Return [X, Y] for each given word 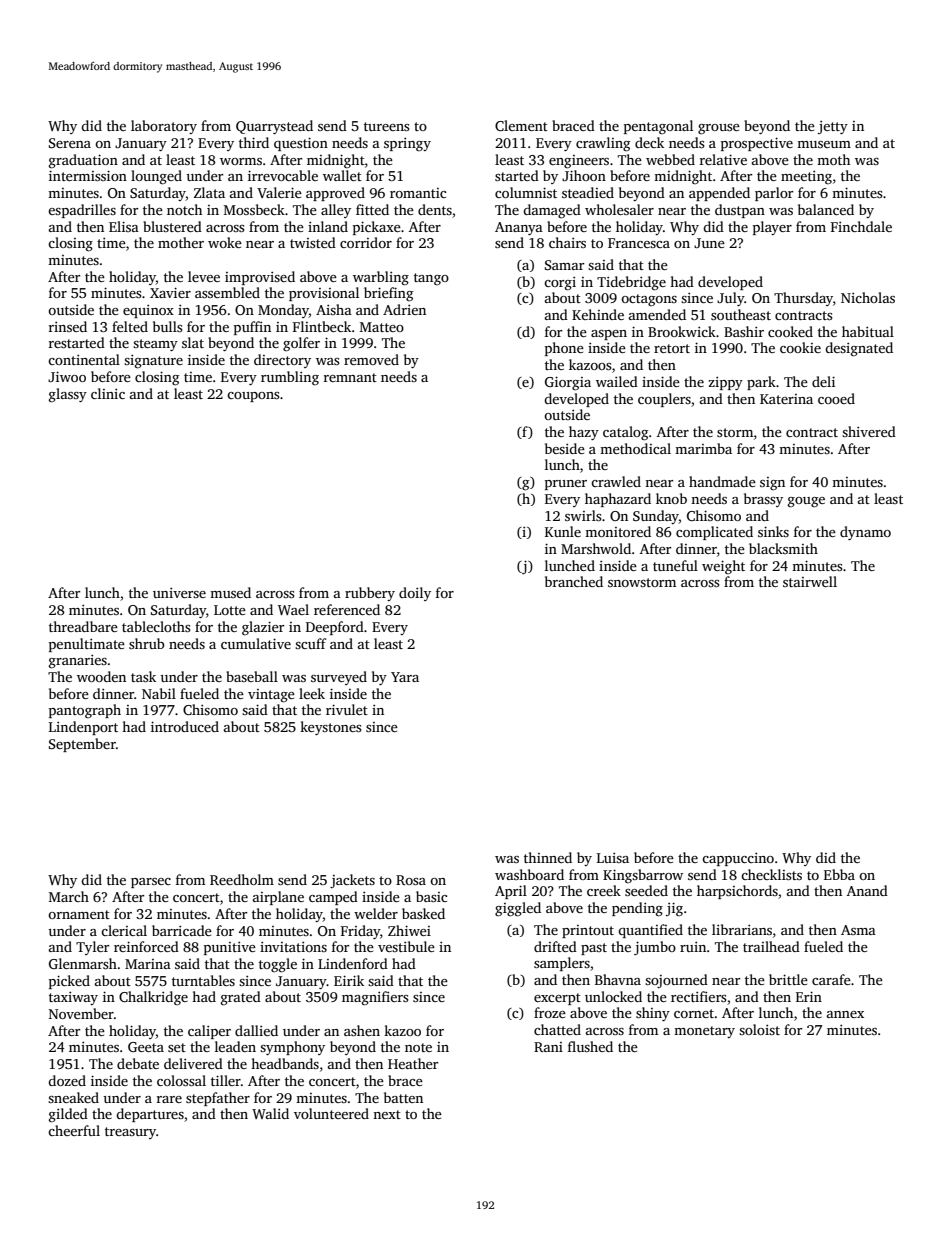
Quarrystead [274, 127]
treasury [130, 1133]
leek [312, 693]
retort [672, 348]
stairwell [810, 581]
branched [574, 581]
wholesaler [619, 209]
